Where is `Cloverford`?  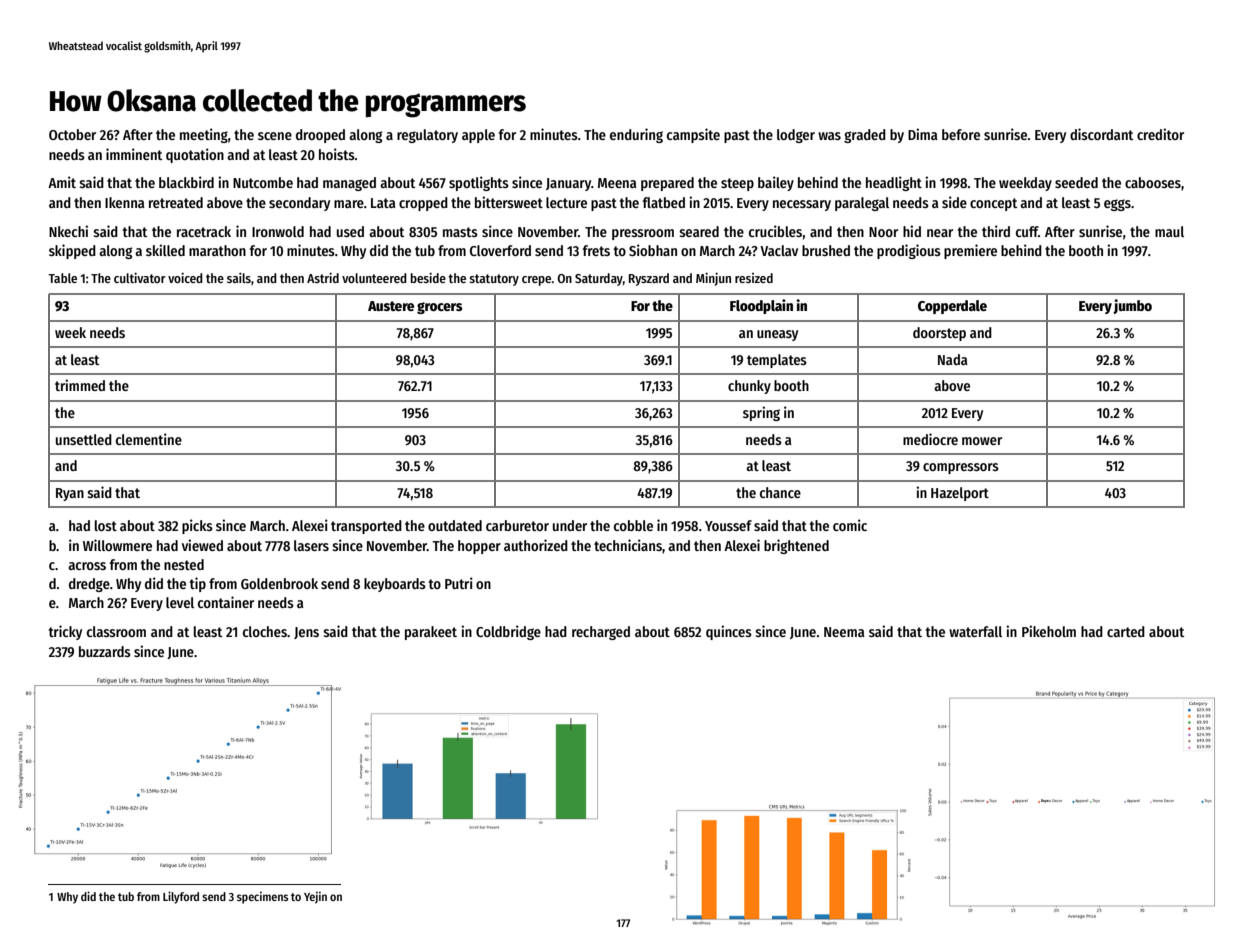 Cloverford is located at coordinates (500, 250).
